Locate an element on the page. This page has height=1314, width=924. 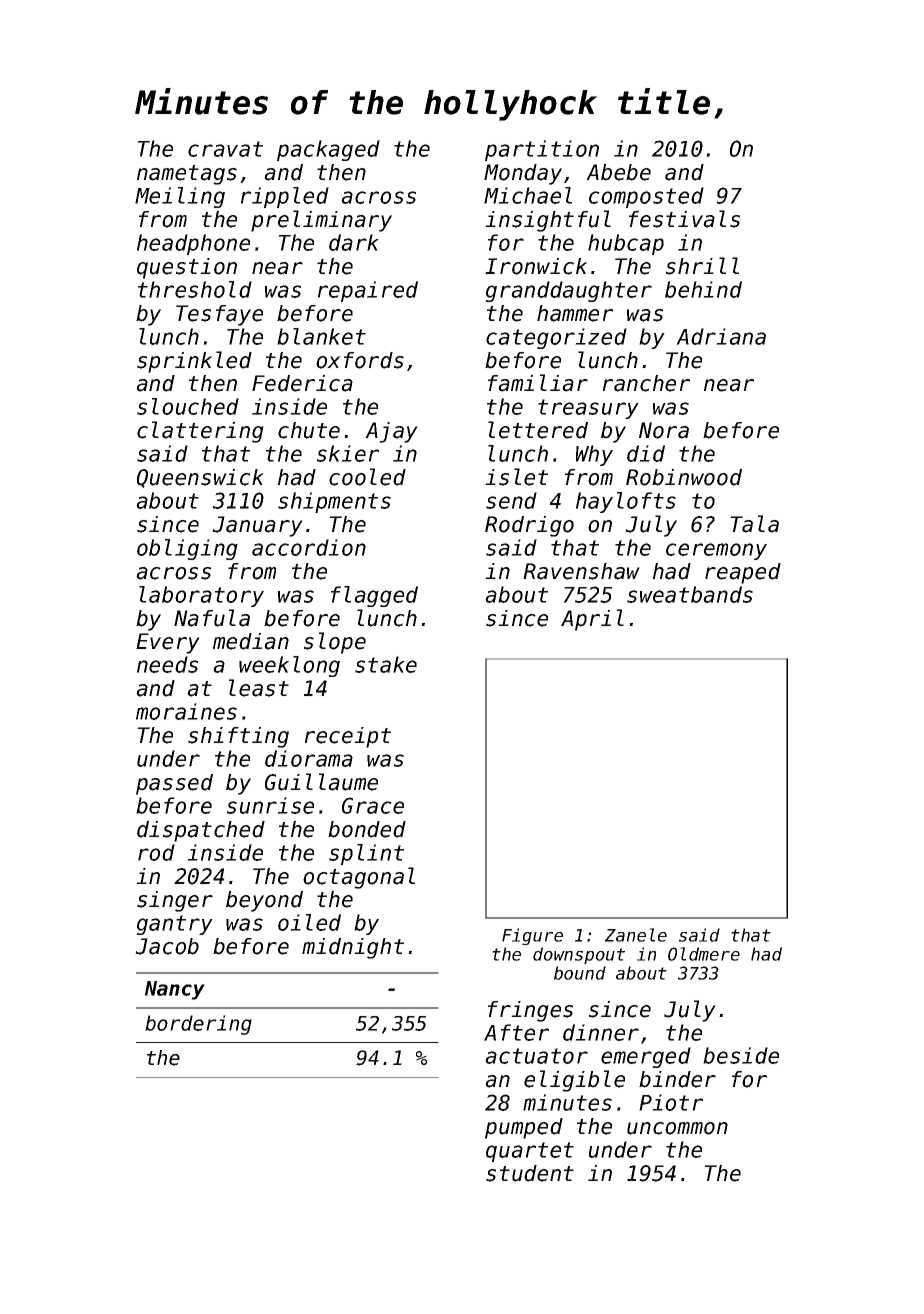
Monday is located at coordinates (523, 174).
